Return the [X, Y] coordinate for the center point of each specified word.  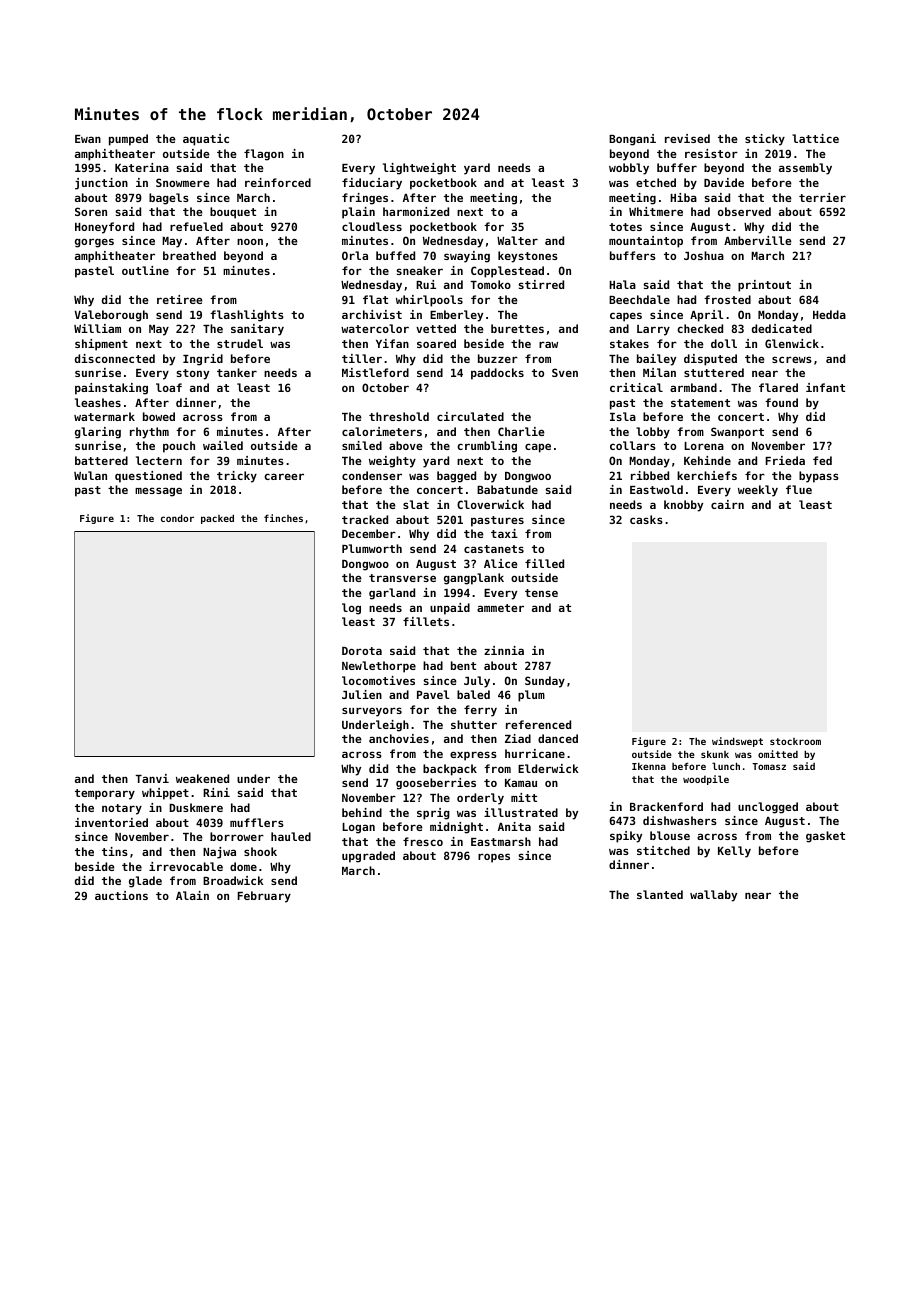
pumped [128, 140]
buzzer [498, 358]
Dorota [362, 651]
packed [217, 519]
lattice [815, 138]
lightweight [419, 169]
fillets [426, 621]
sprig [433, 814]
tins [115, 851]
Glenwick [792, 343]
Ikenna [649, 766]
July [477, 682]
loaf [169, 387]
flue [799, 489]
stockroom [795, 741]
